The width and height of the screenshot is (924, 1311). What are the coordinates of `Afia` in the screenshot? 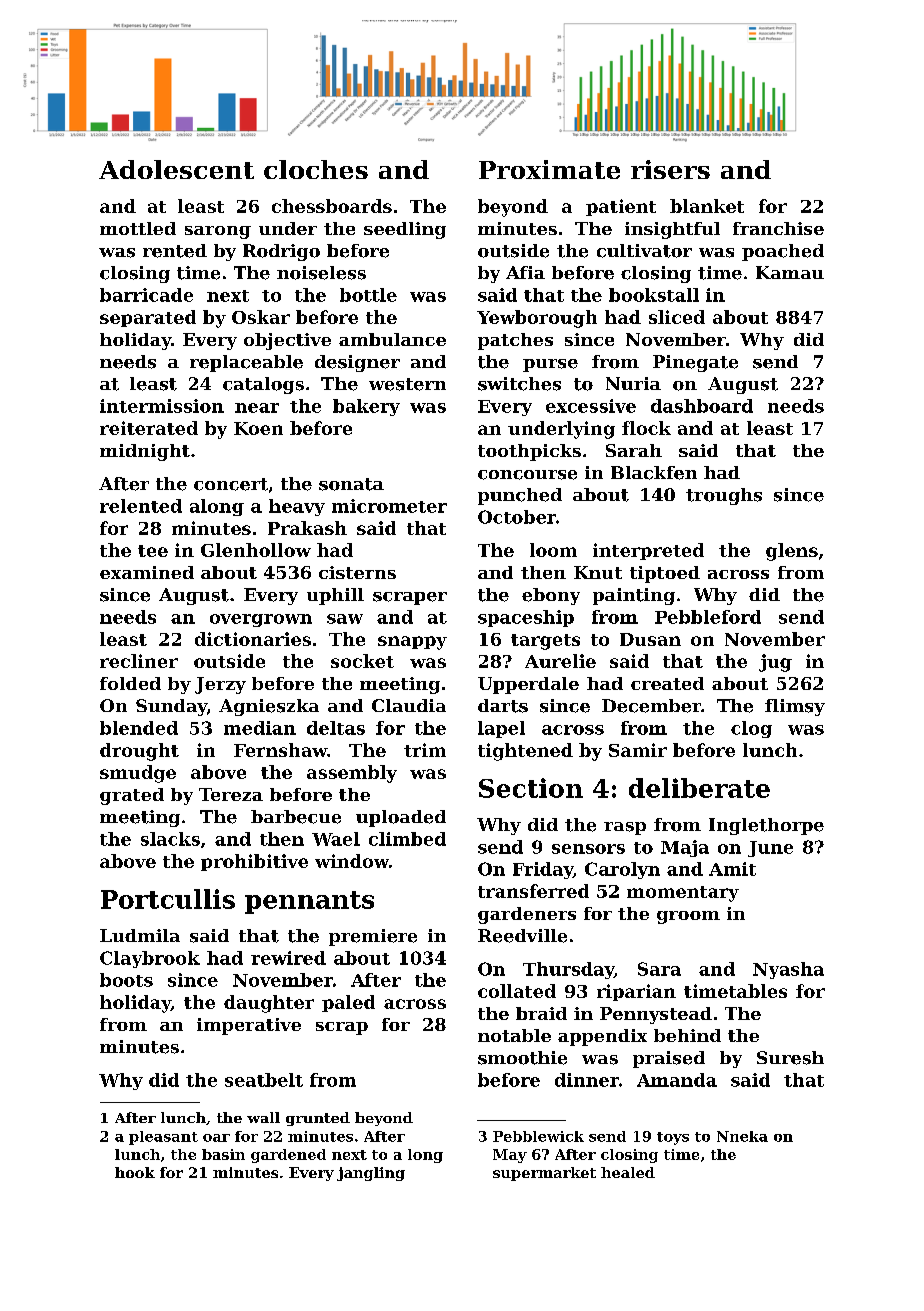 It's located at (525, 272).
